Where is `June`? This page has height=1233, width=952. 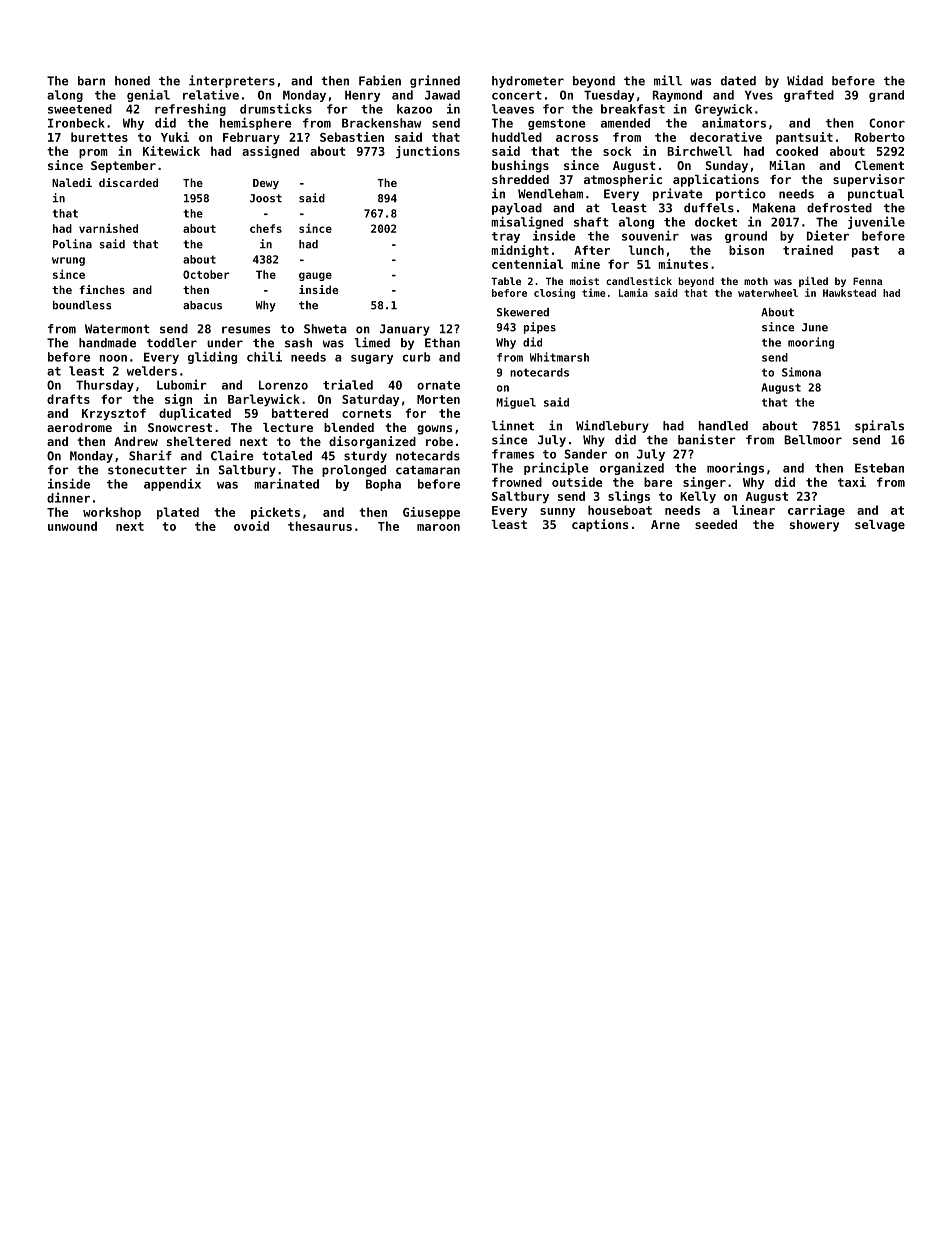
June is located at coordinates (815, 327).
